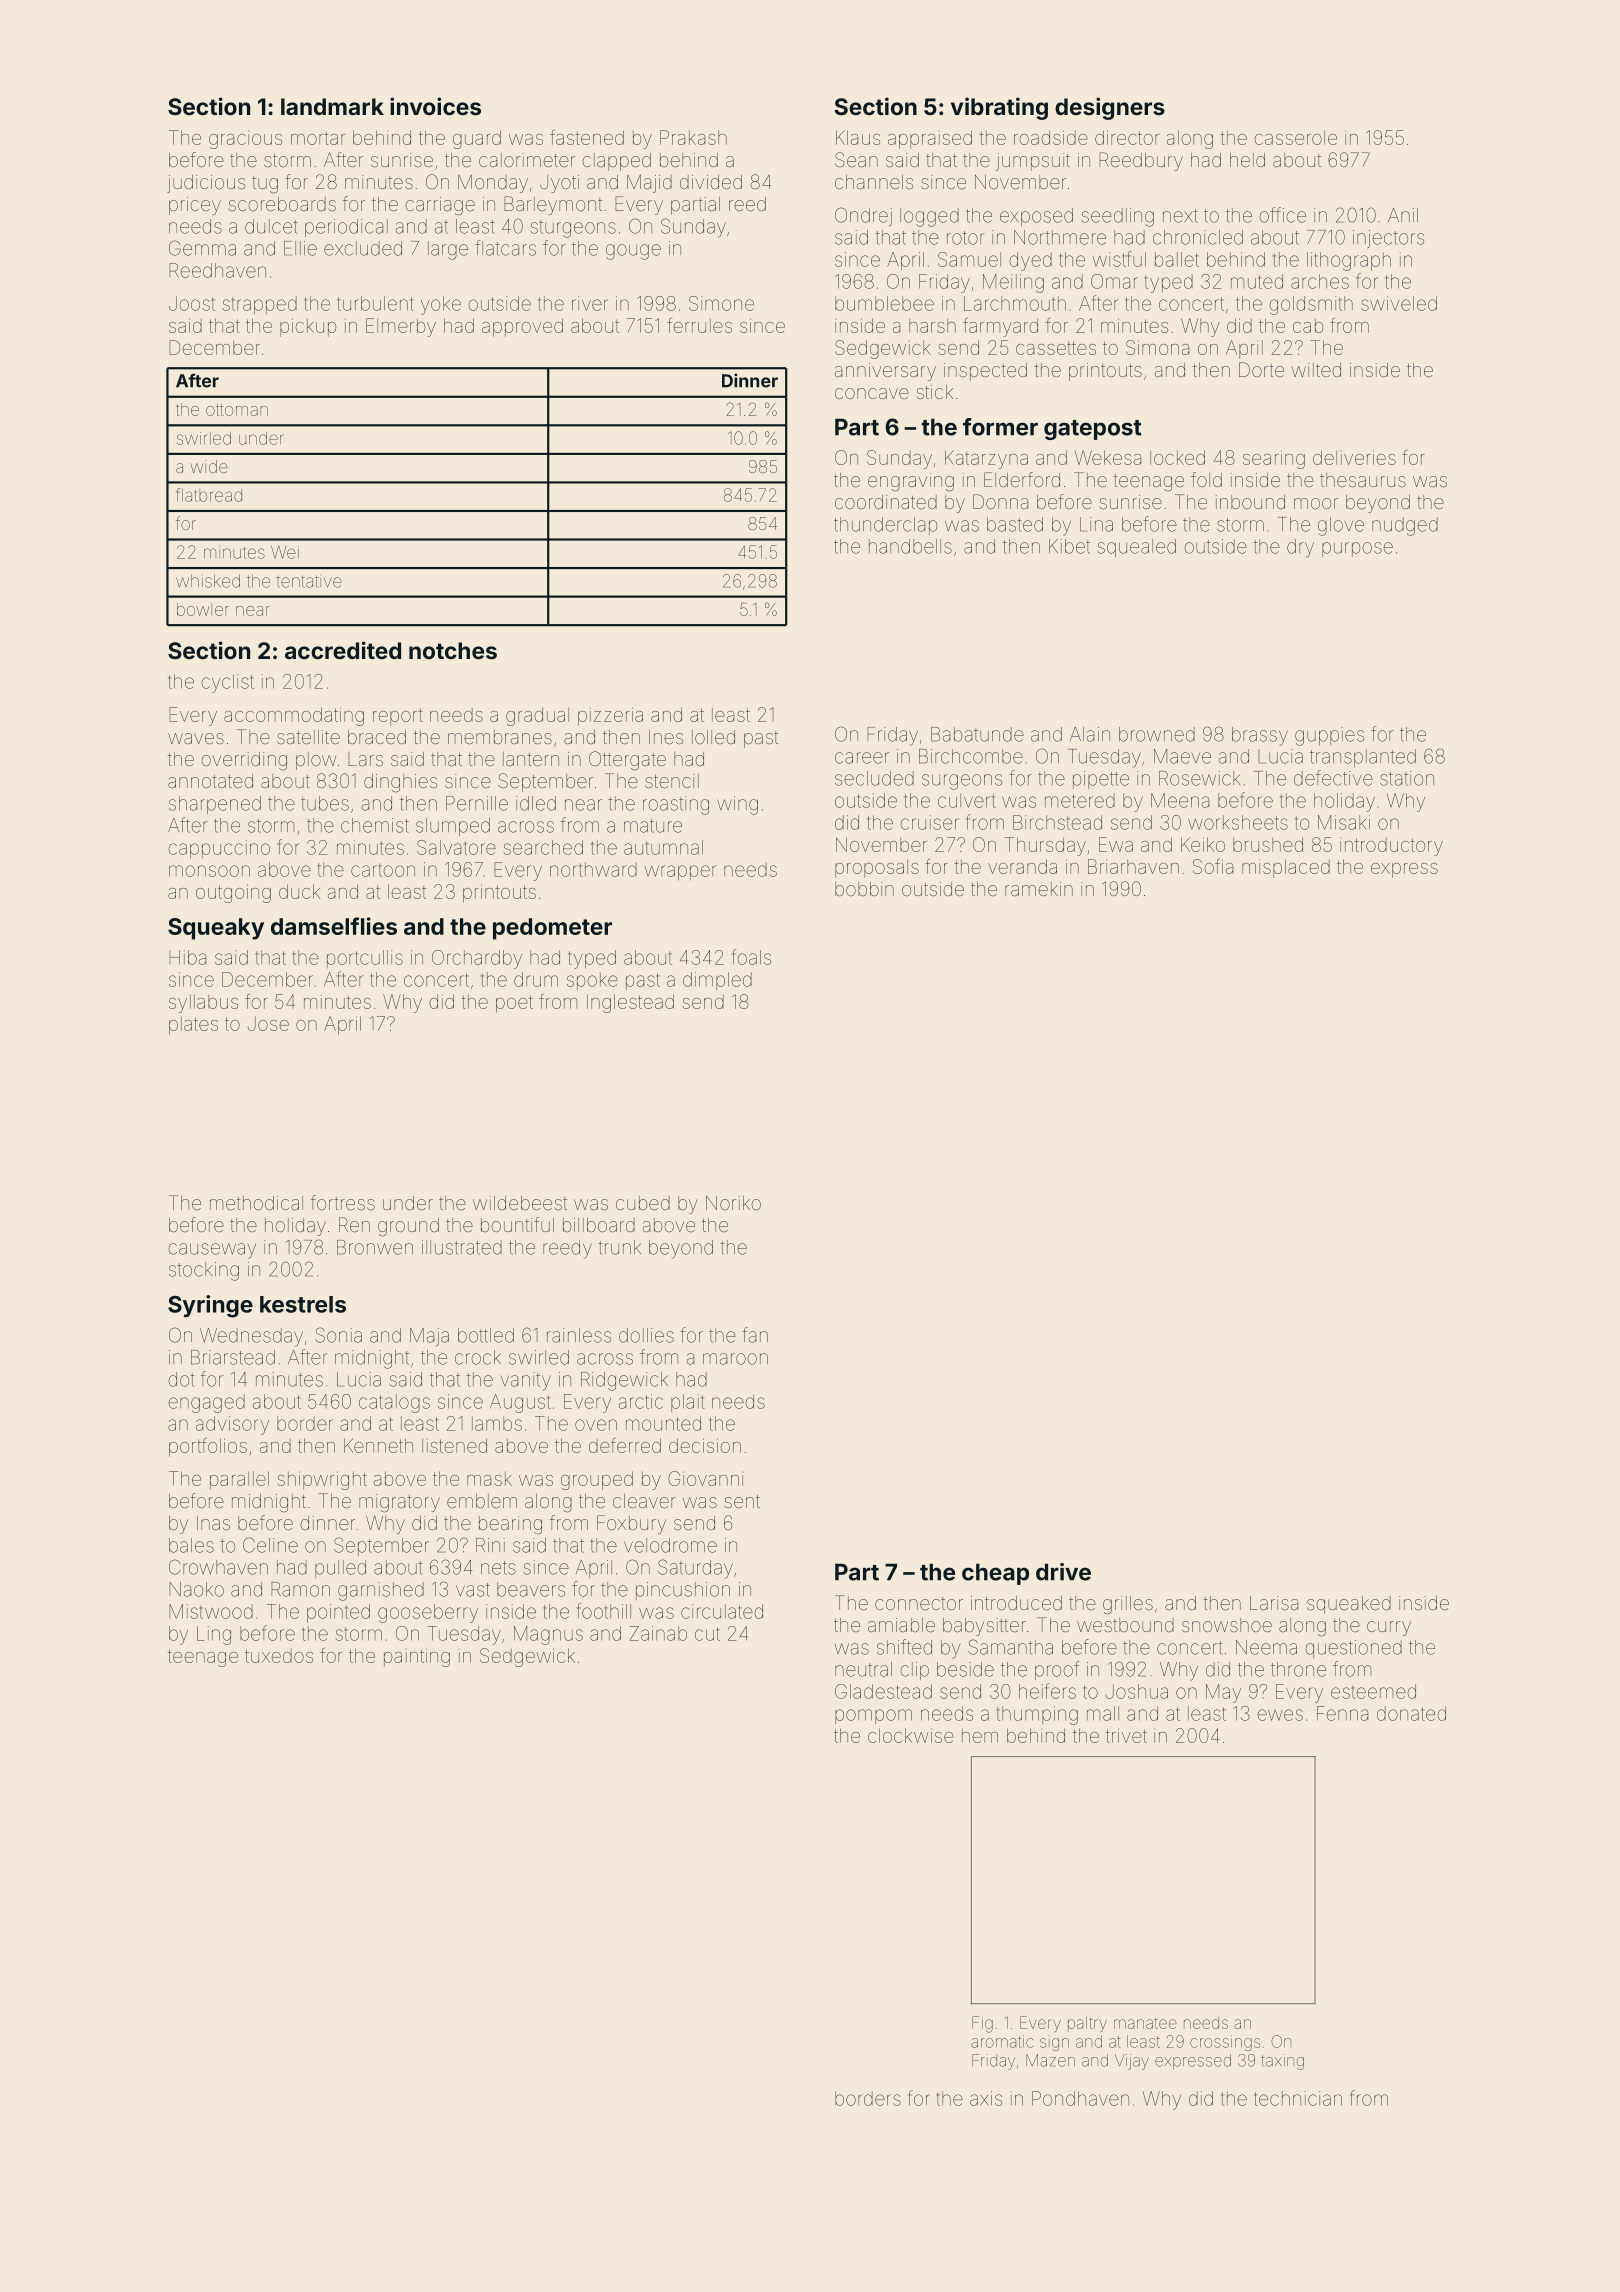 The height and width of the page is (2292, 1620). Describe the element at coordinates (1227, 1625) in the page. I see `snowshoe` at that location.
